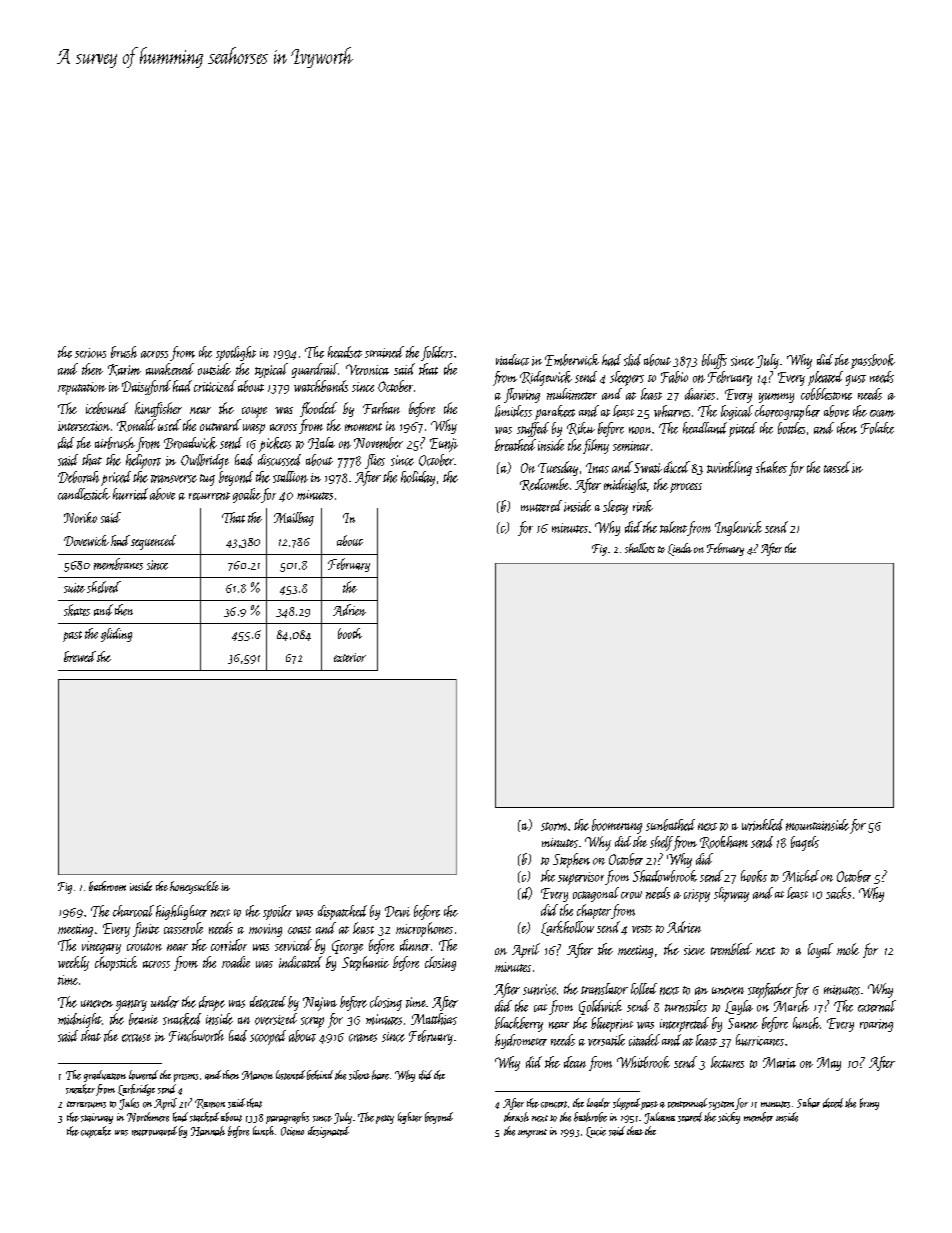 The height and width of the document is (1233, 952). Describe the element at coordinates (194, 887) in the document. I see `honeysuckle` at that location.
